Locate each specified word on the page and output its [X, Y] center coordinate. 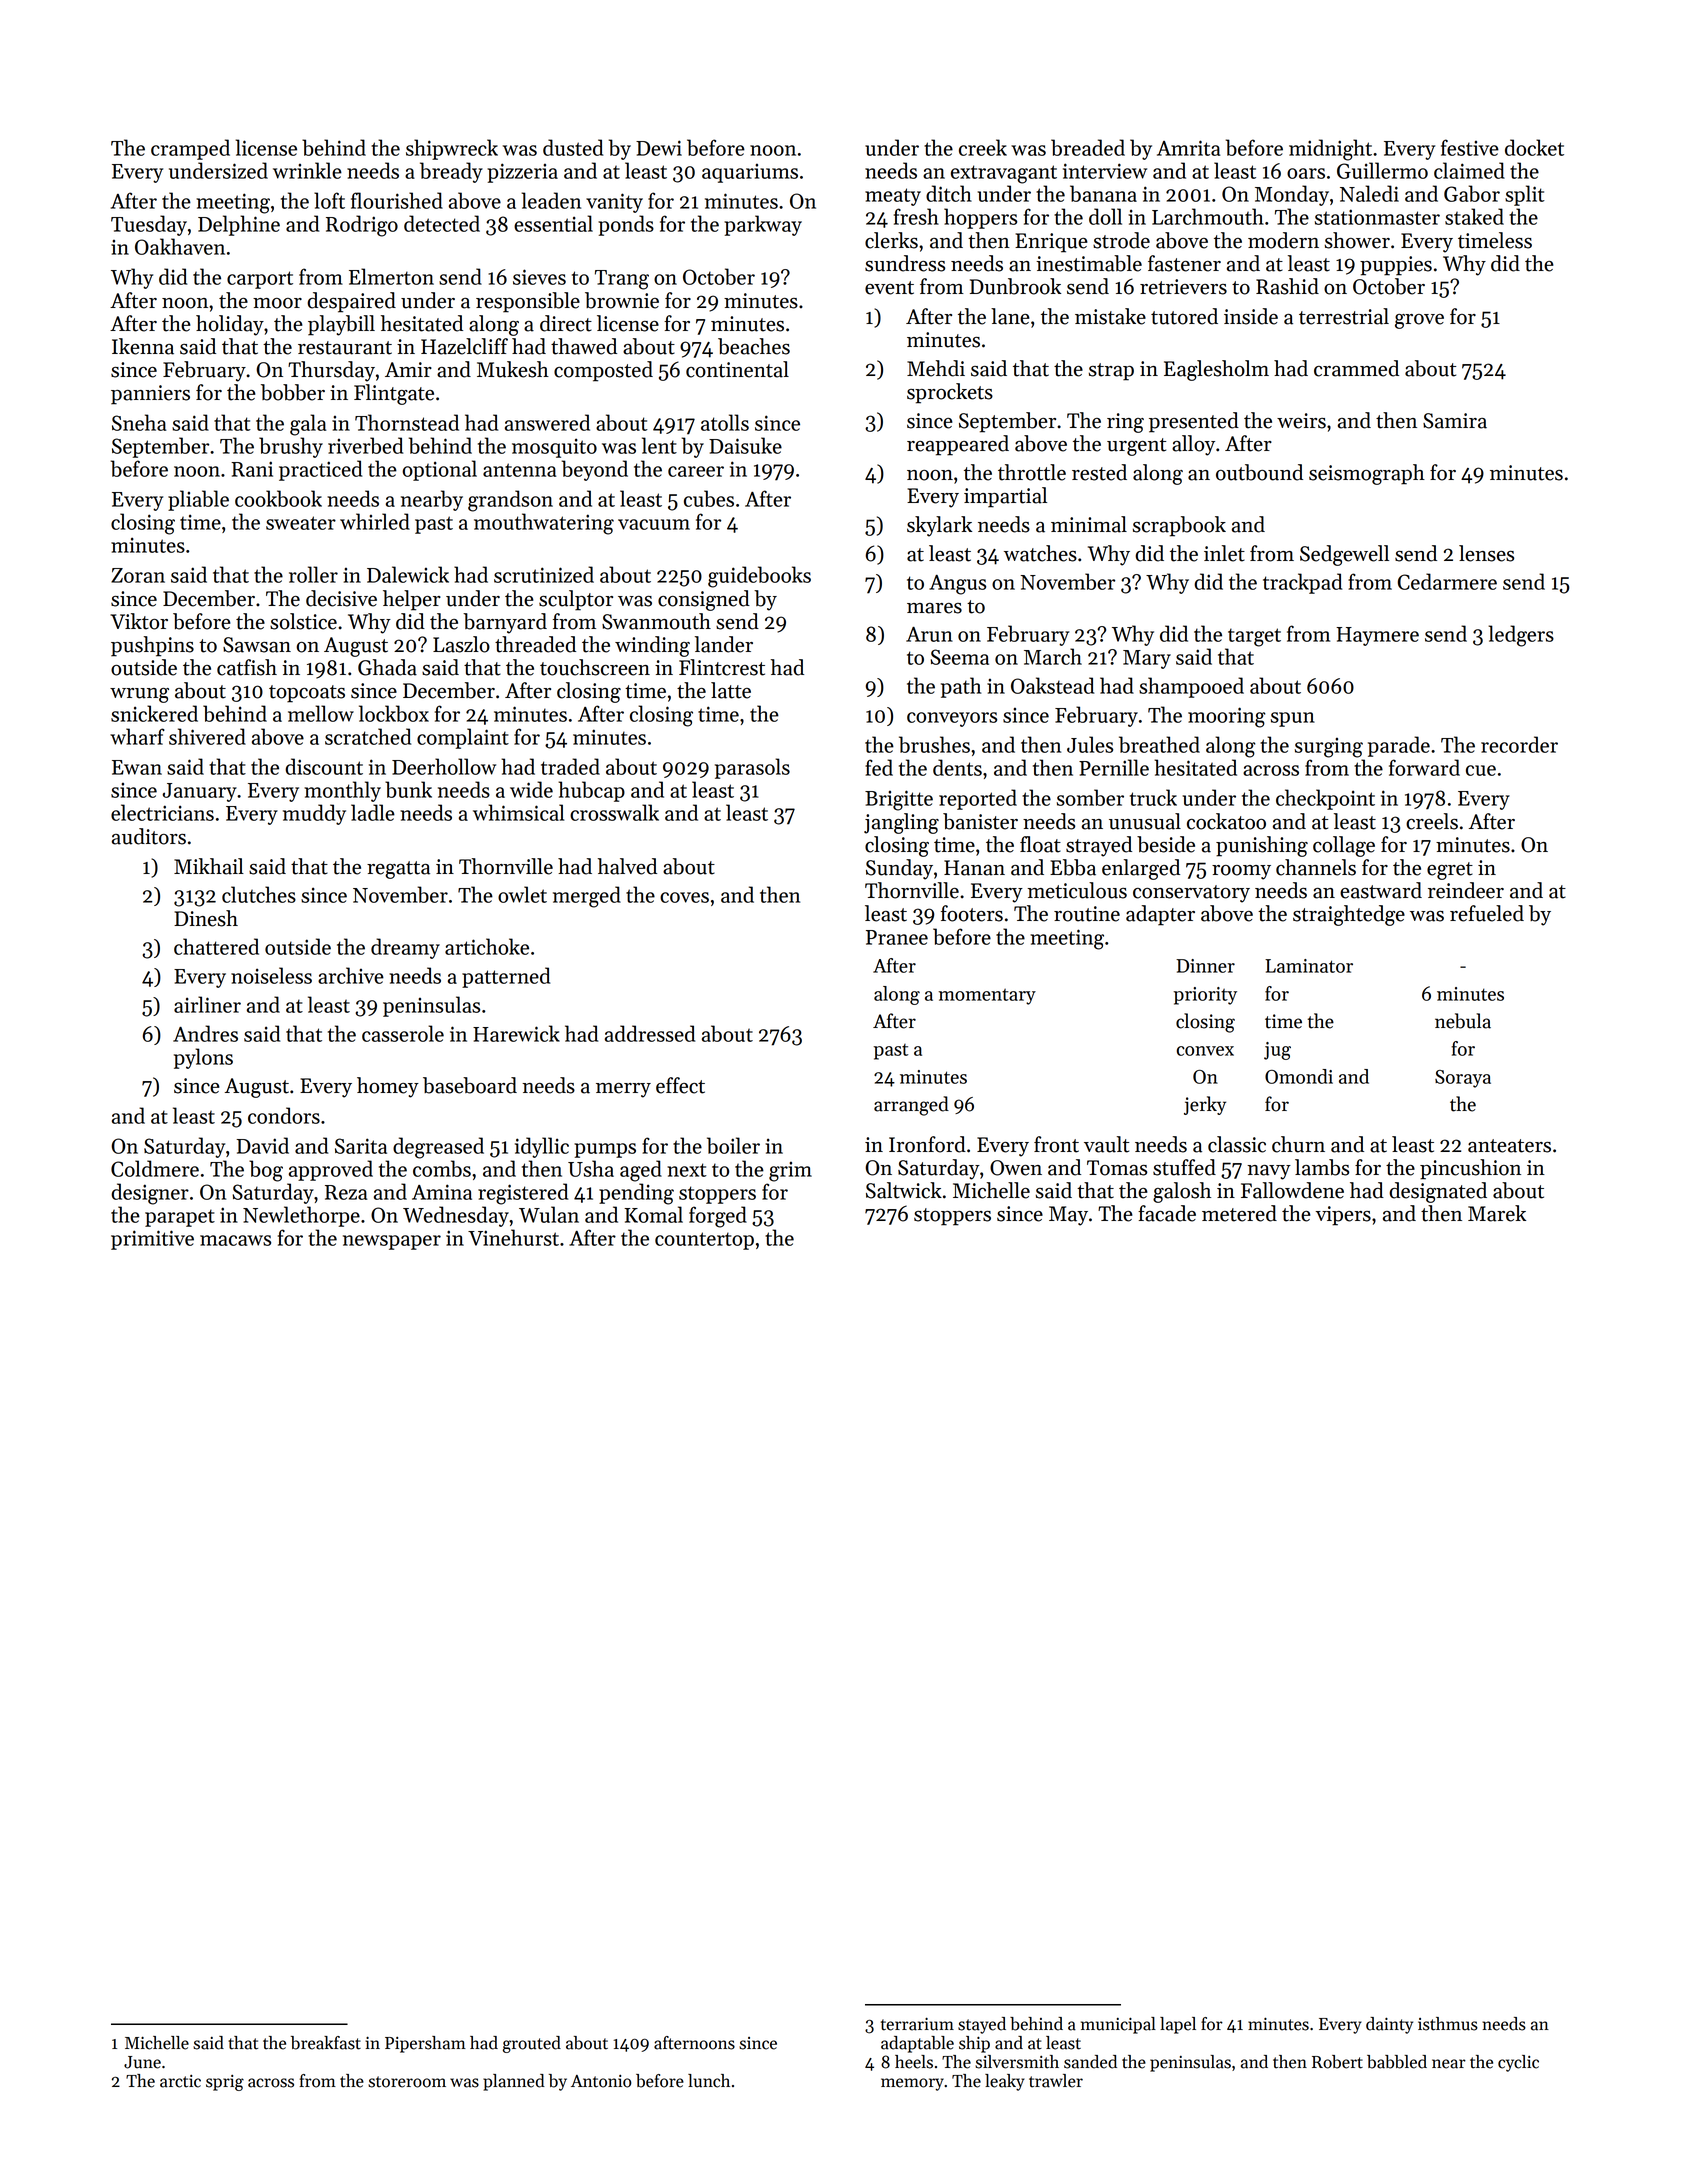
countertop [704, 1241]
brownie [622, 300]
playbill [341, 325]
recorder [1519, 744]
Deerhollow [444, 766]
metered [1239, 1213]
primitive [152, 1240]
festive [1470, 147]
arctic [180, 2081]
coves [684, 897]
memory [912, 2084]
